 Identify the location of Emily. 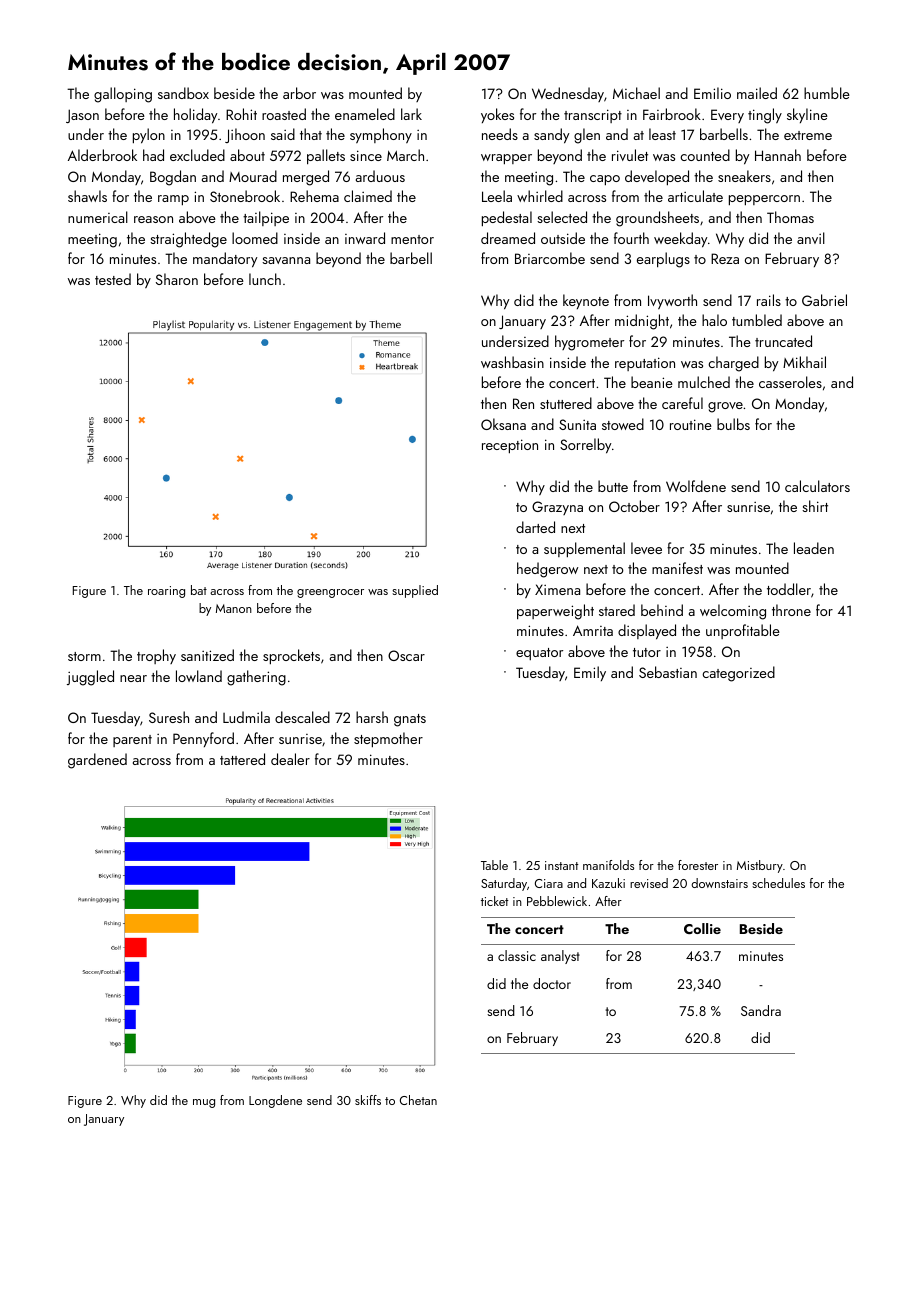
(590, 673).
